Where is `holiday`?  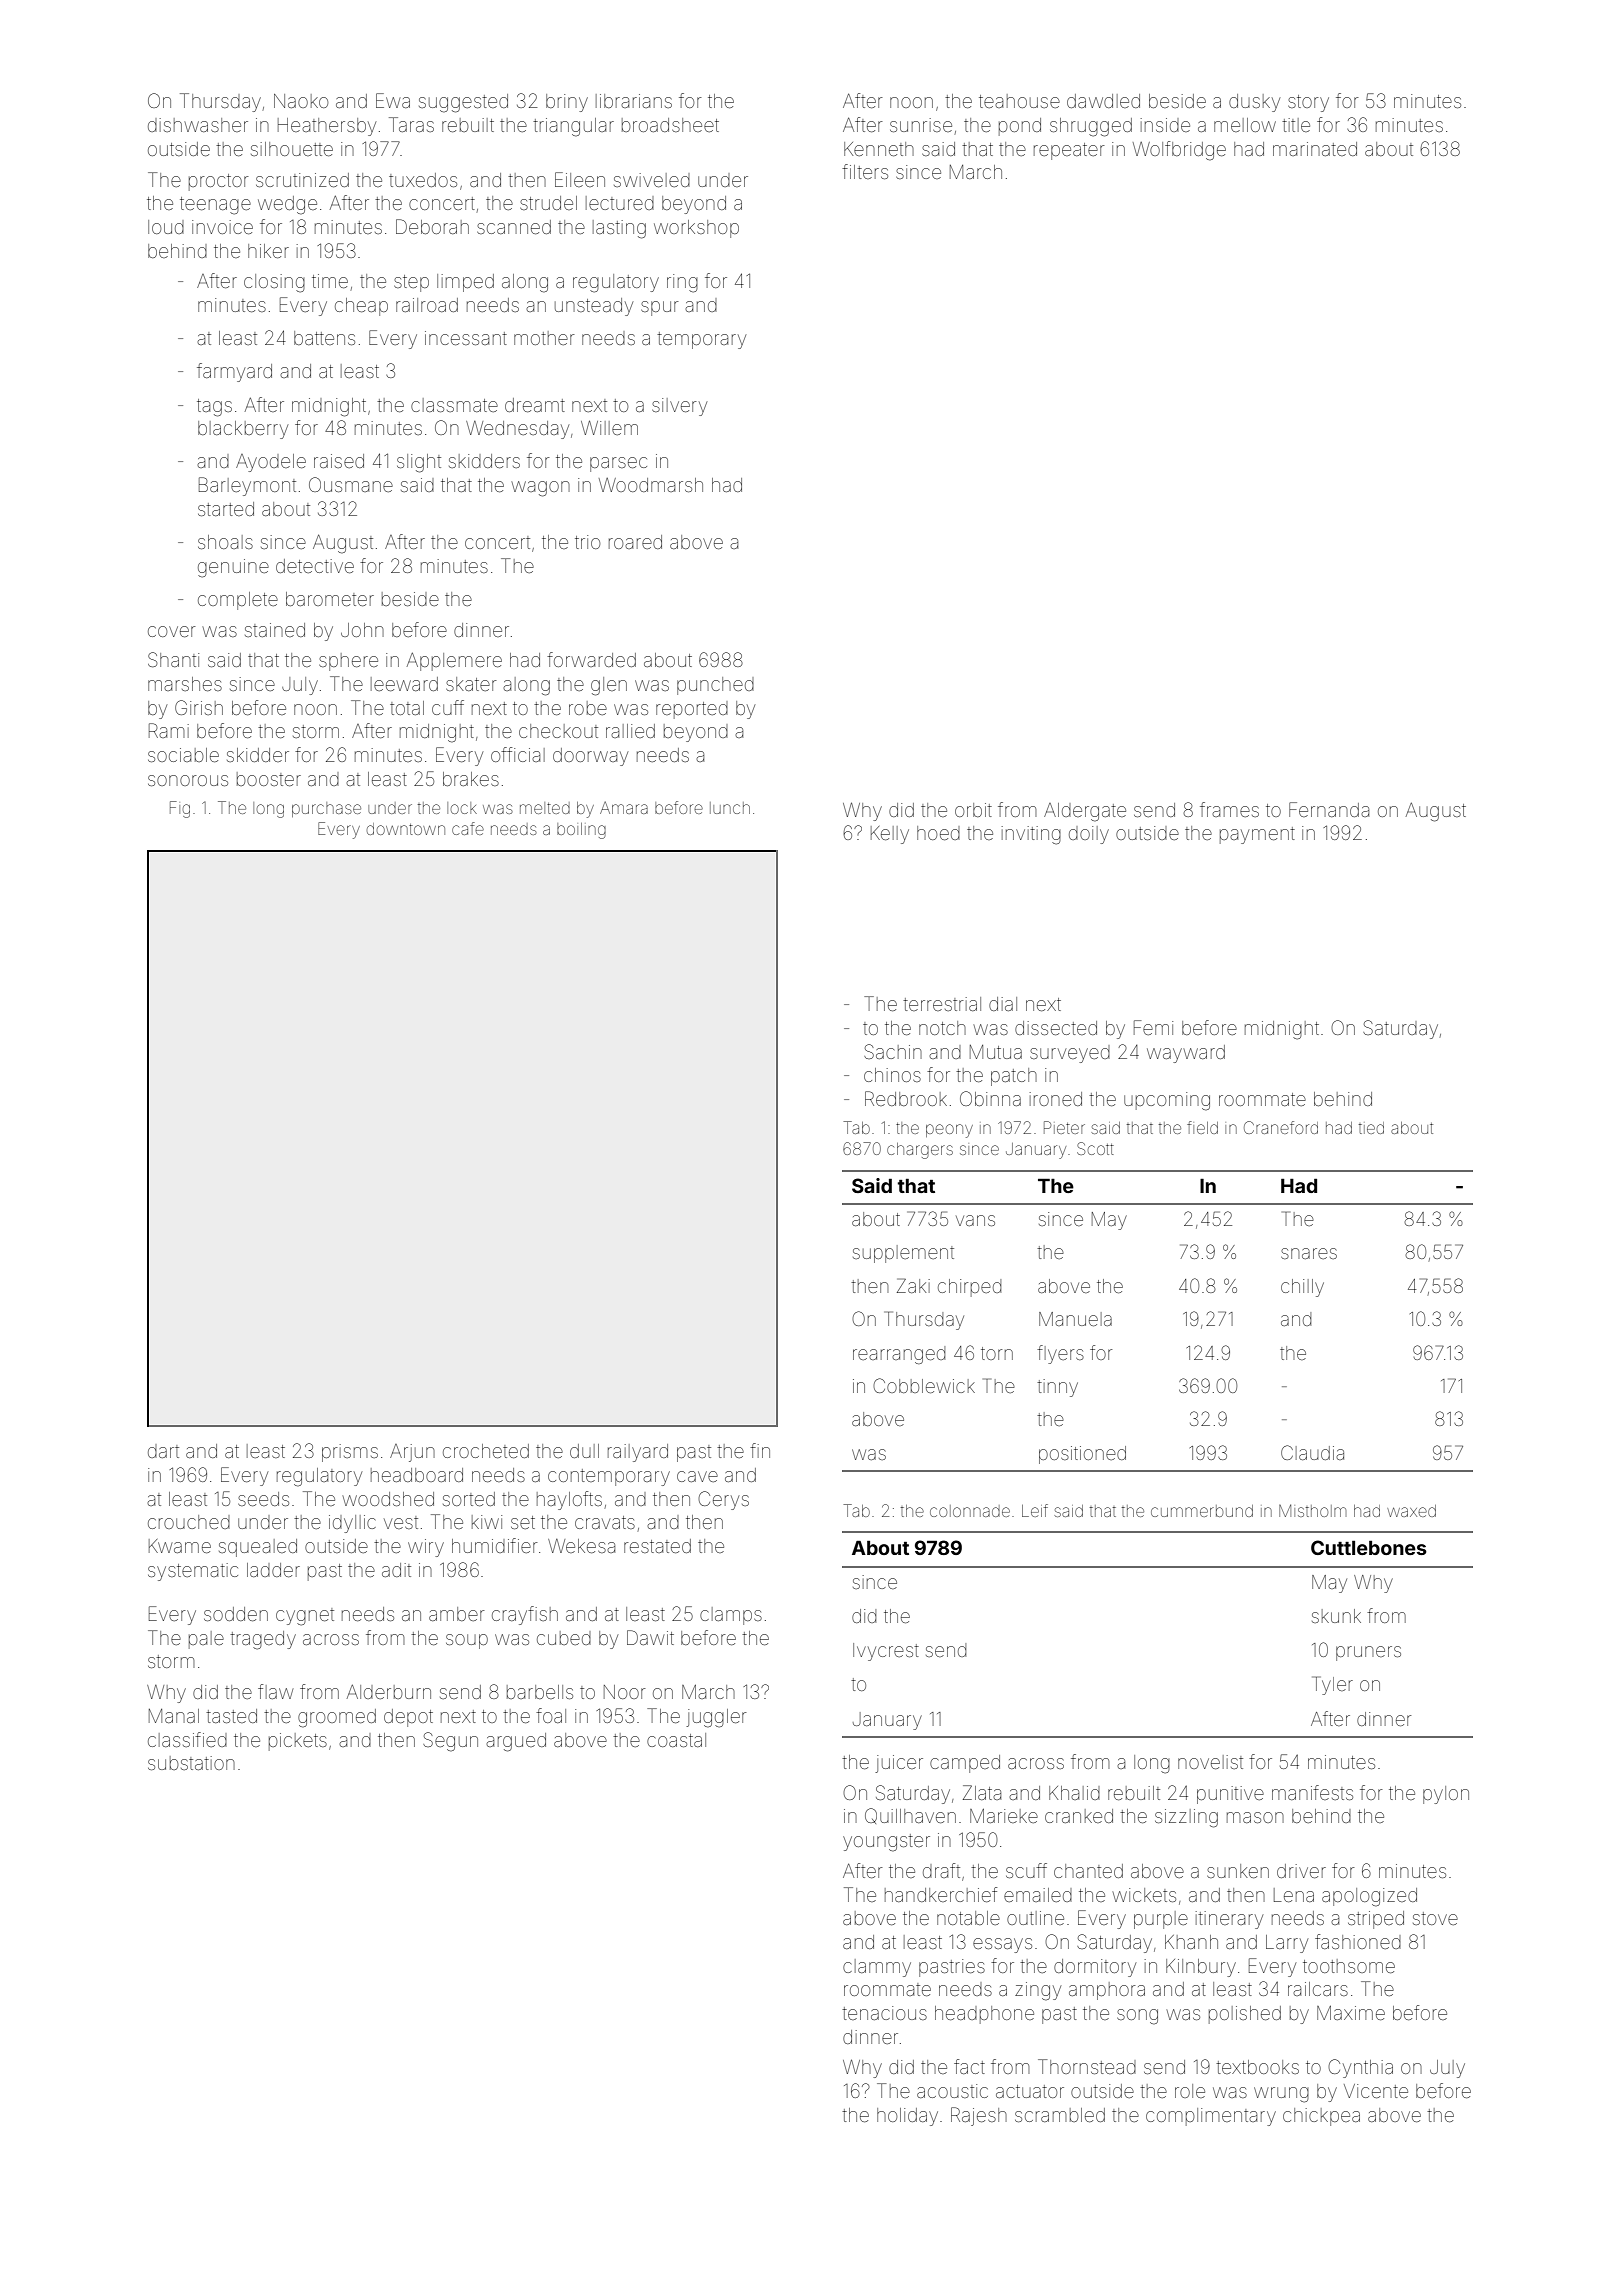
holiday is located at coordinates (907, 2117).
